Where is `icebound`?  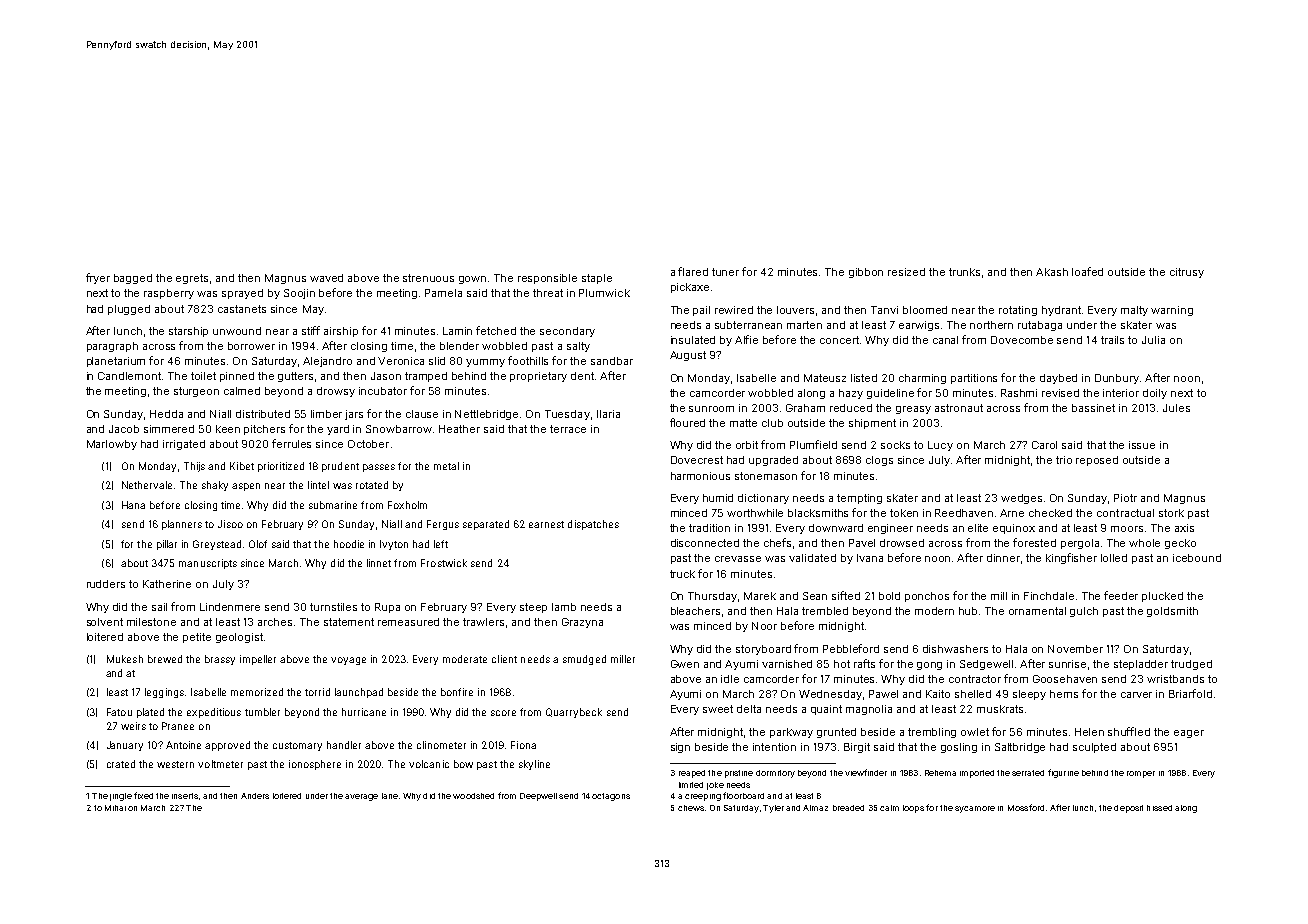 icebound is located at coordinates (1197, 558).
